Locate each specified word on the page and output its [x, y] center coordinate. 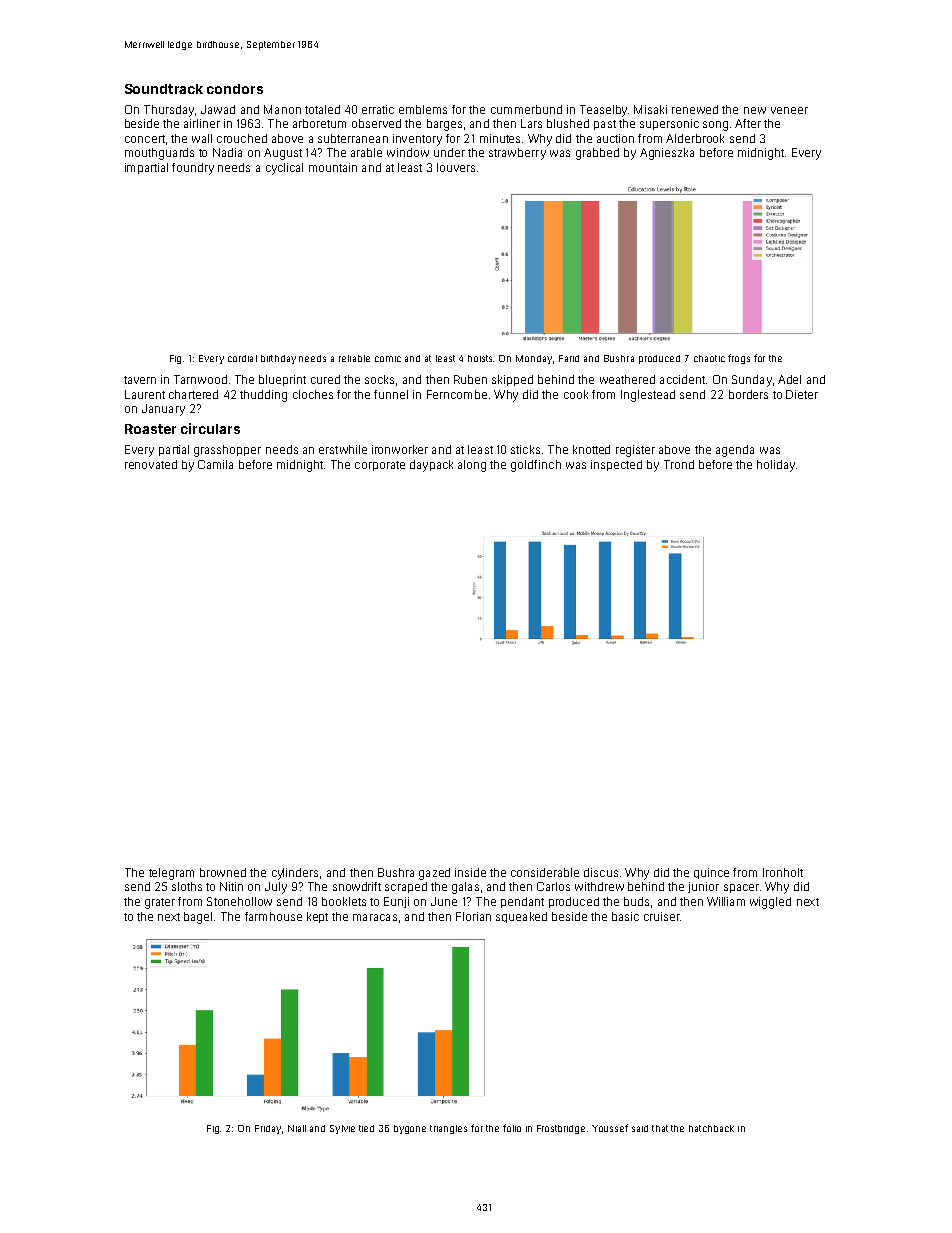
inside [470, 872]
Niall [297, 1128]
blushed [568, 123]
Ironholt [783, 872]
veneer [789, 110]
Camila [215, 464]
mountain [333, 167]
